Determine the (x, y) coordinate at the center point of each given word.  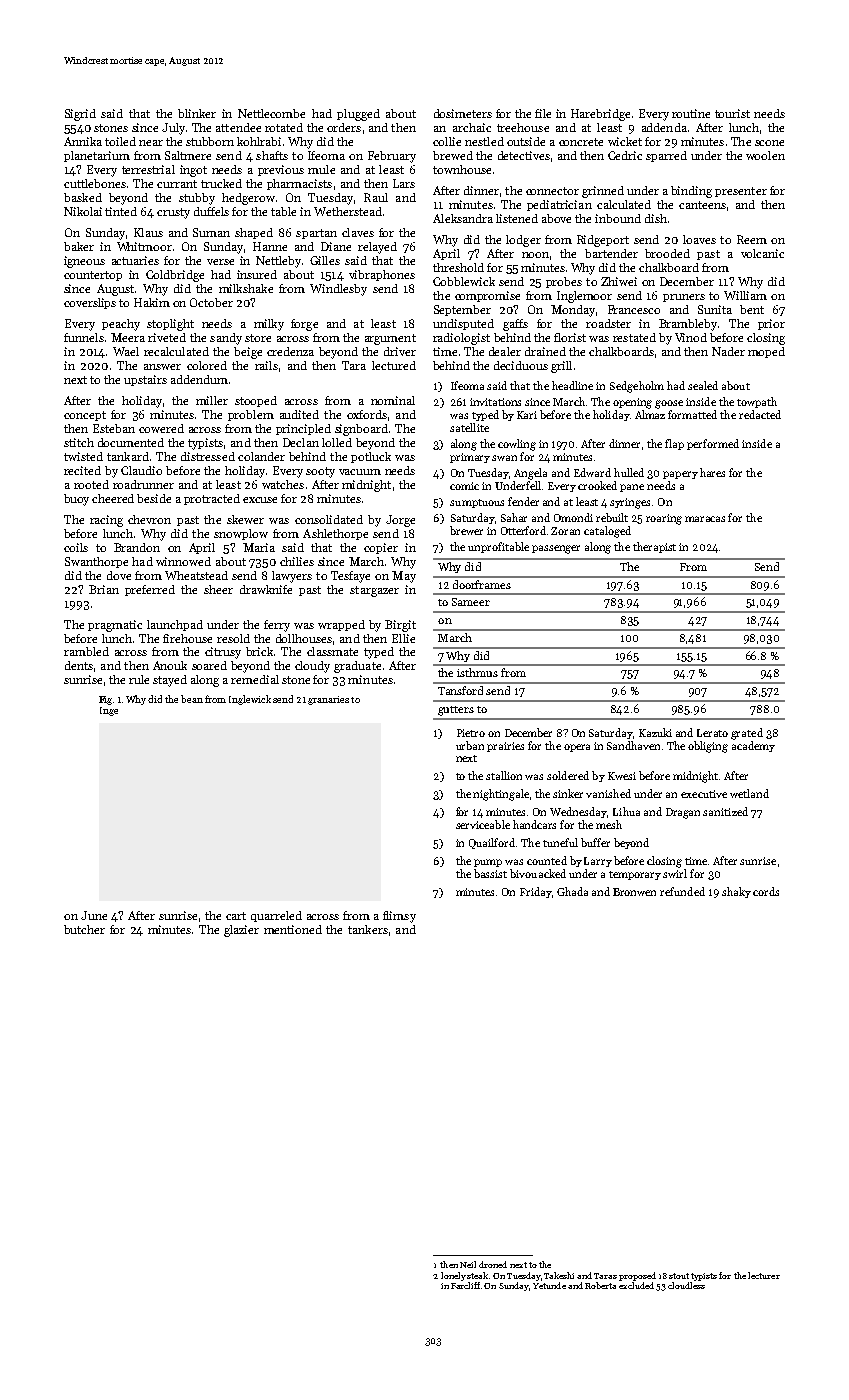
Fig (105, 700)
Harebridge (600, 115)
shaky (736, 892)
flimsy (399, 917)
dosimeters (463, 113)
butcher (84, 929)
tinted (121, 211)
